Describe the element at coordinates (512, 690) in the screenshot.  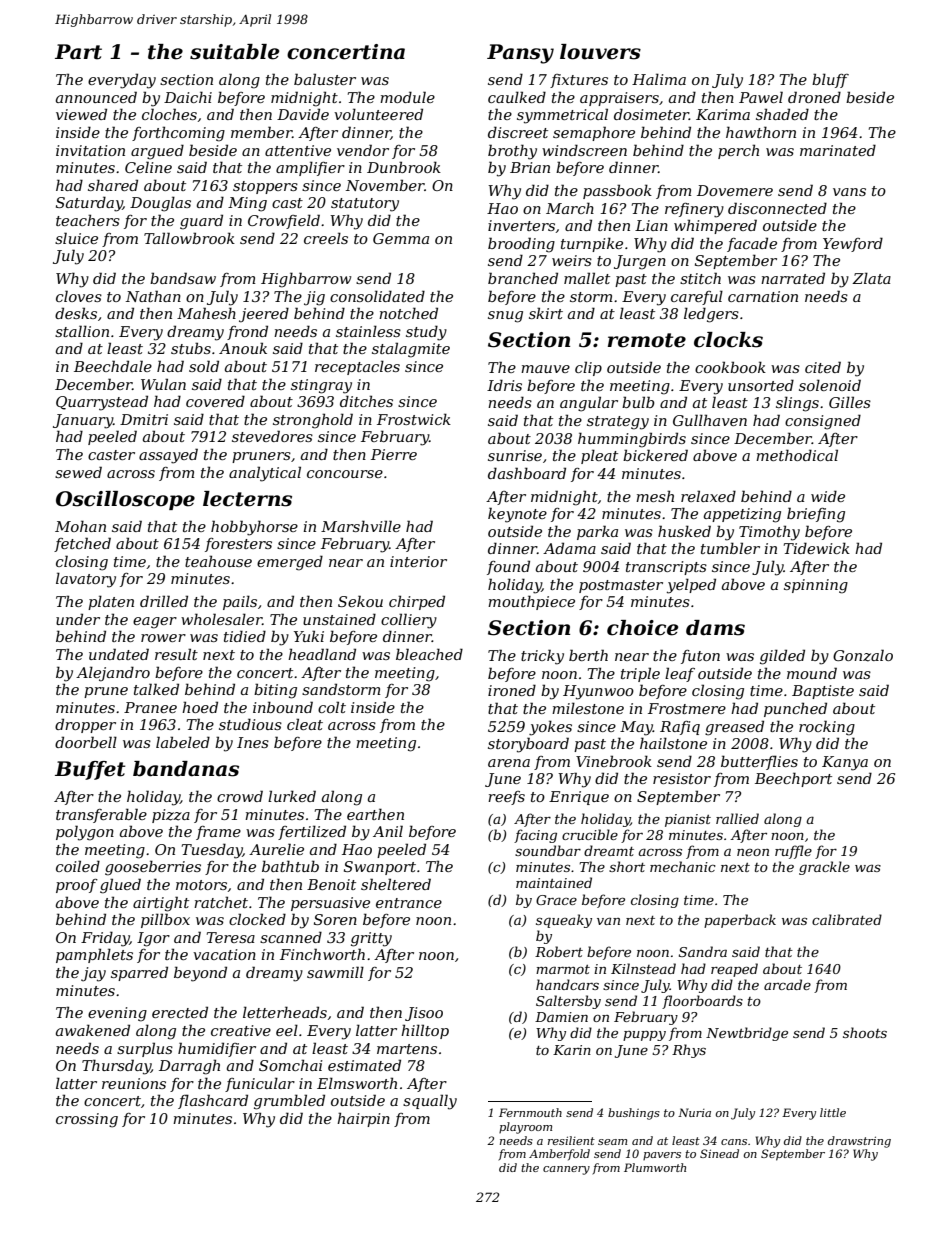
I see `ironed` at that location.
